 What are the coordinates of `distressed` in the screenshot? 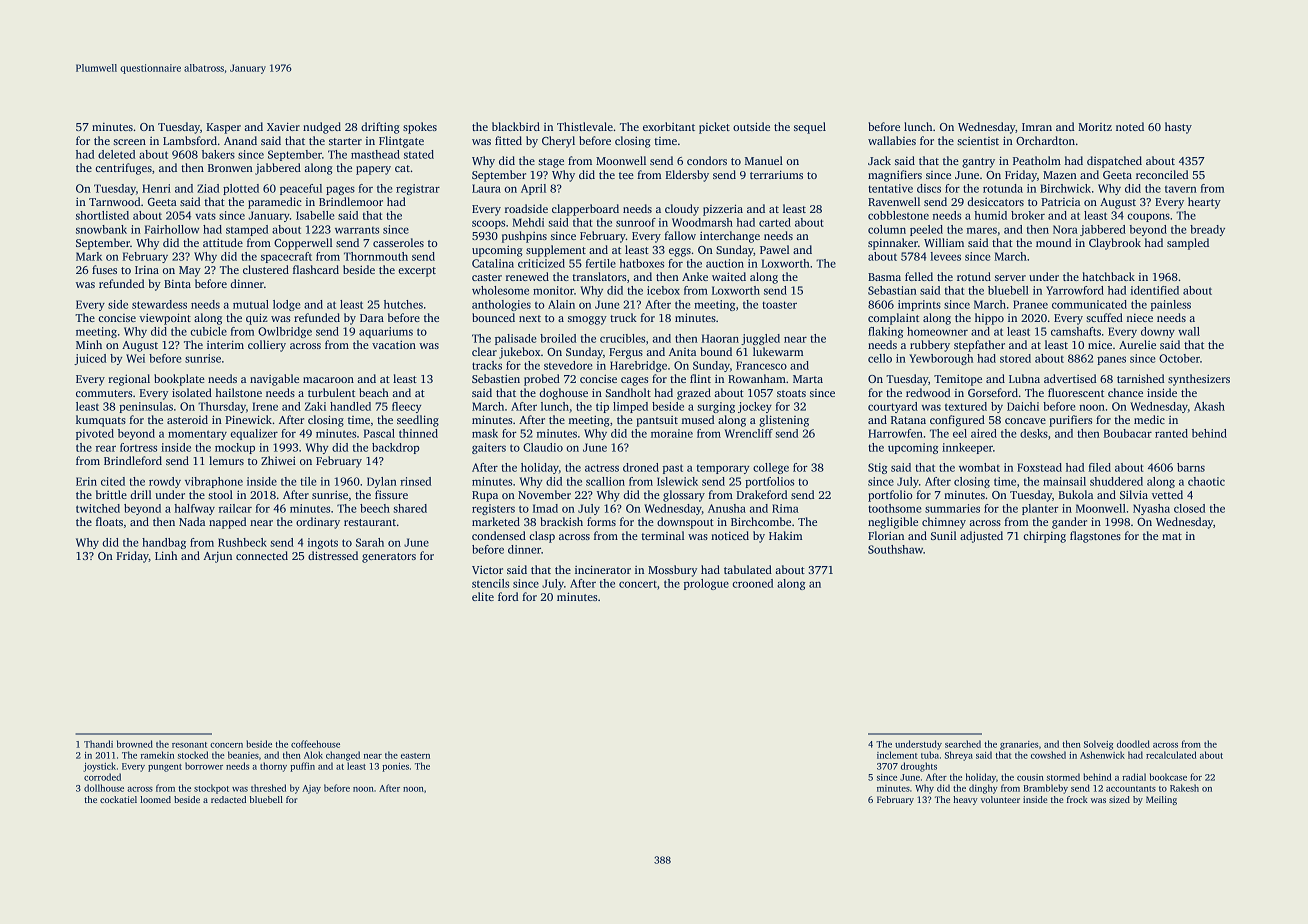 It's located at (333, 555).
